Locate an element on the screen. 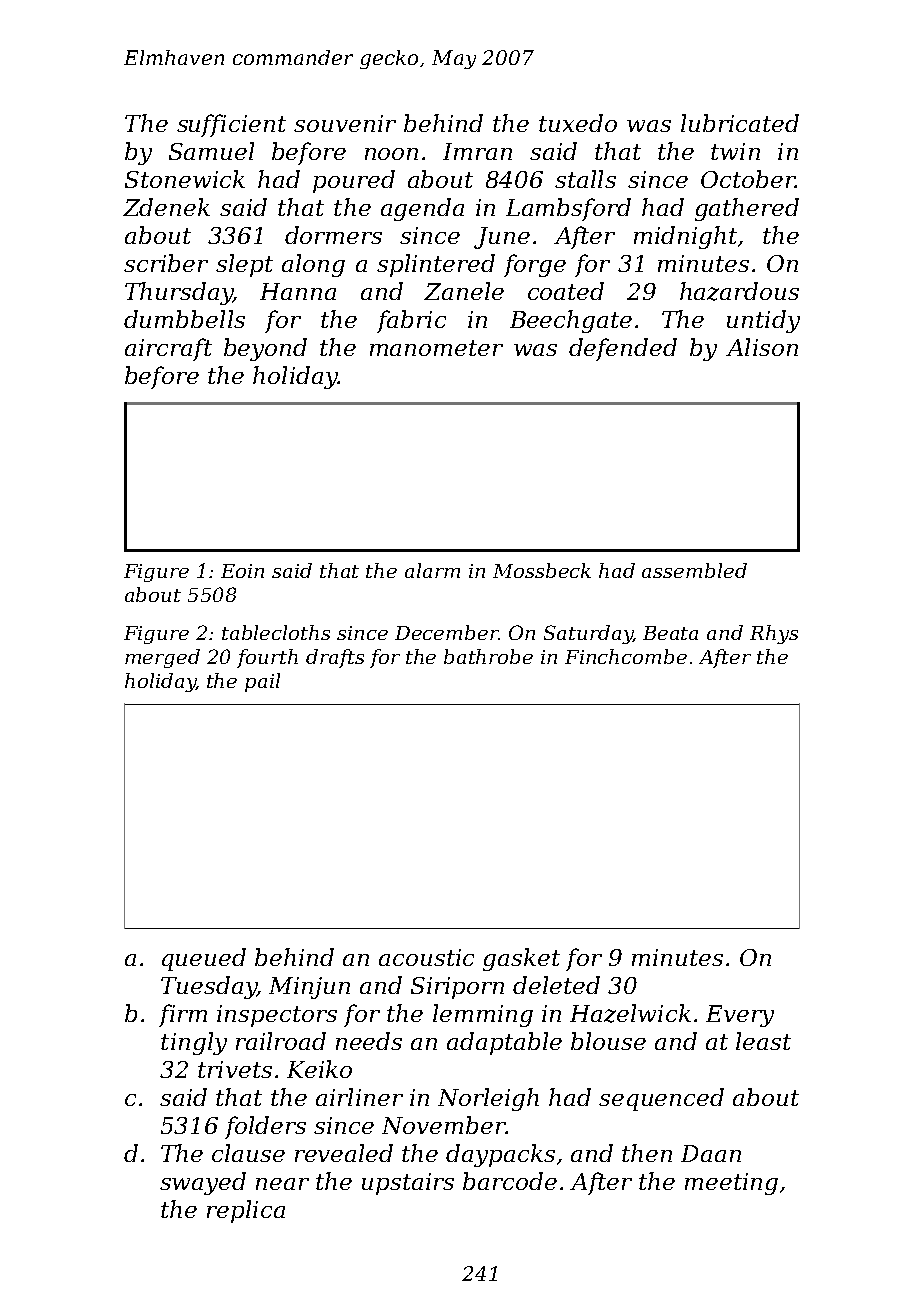  drafts is located at coordinates (335, 658).
